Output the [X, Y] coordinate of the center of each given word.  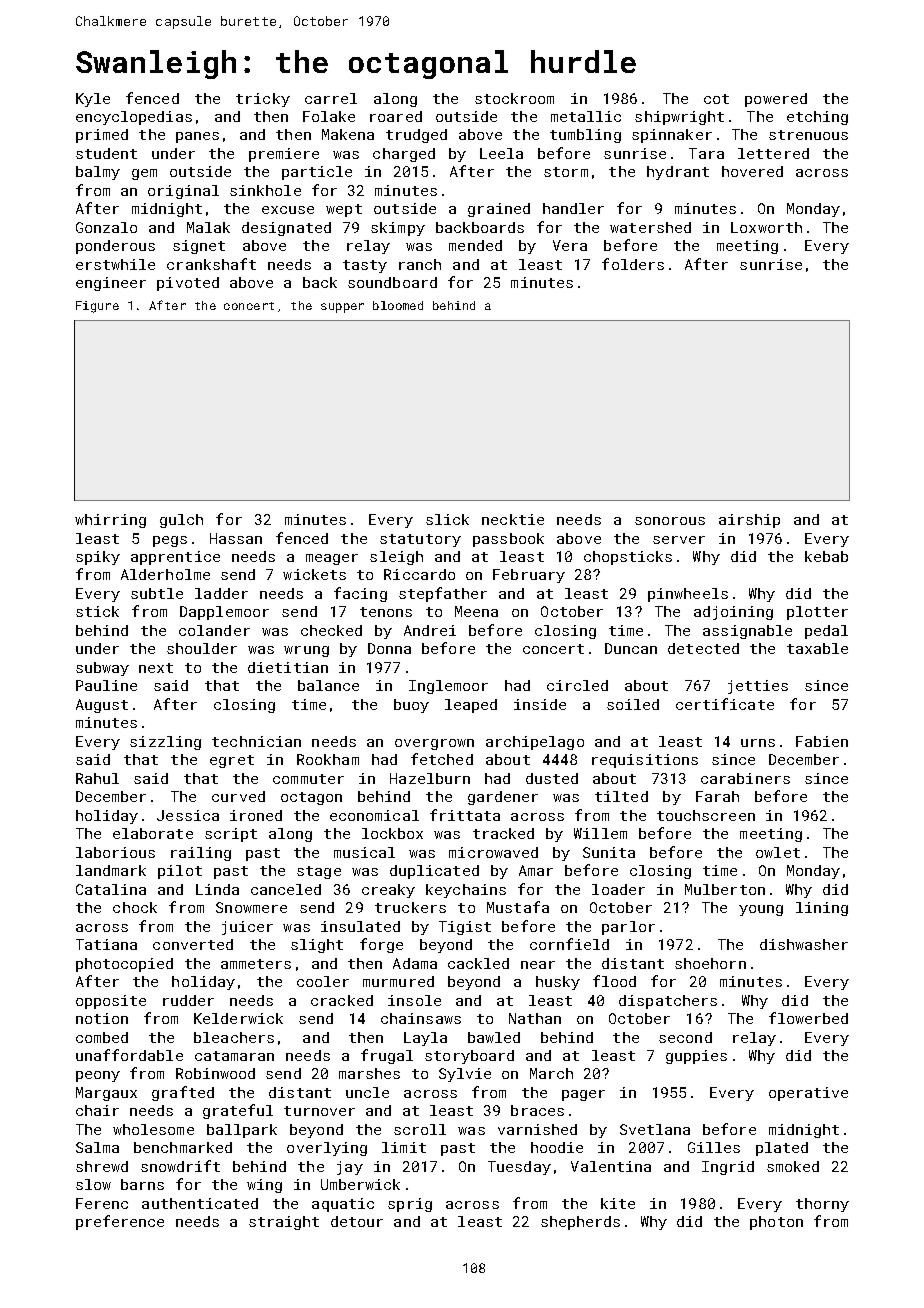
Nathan [535, 1018]
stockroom [514, 98]
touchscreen [706, 815]
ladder [221, 593]
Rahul [97, 778]
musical [364, 852]
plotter [817, 613]
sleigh [396, 558]
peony [98, 1076]
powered [776, 100]
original [183, 192]
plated [782, 1149]
